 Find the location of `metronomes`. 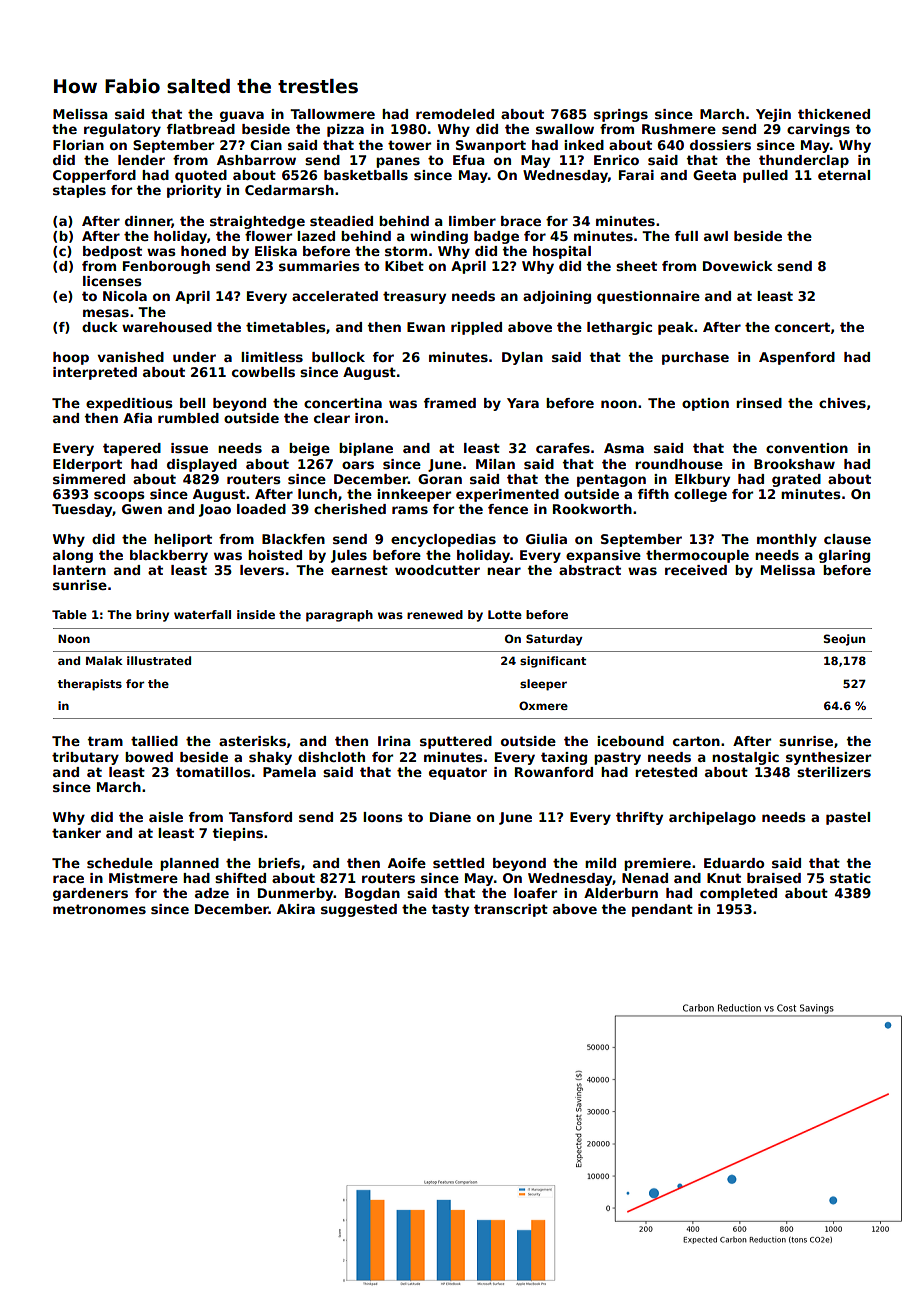

metronomes is located at coordinates (99, 909).
